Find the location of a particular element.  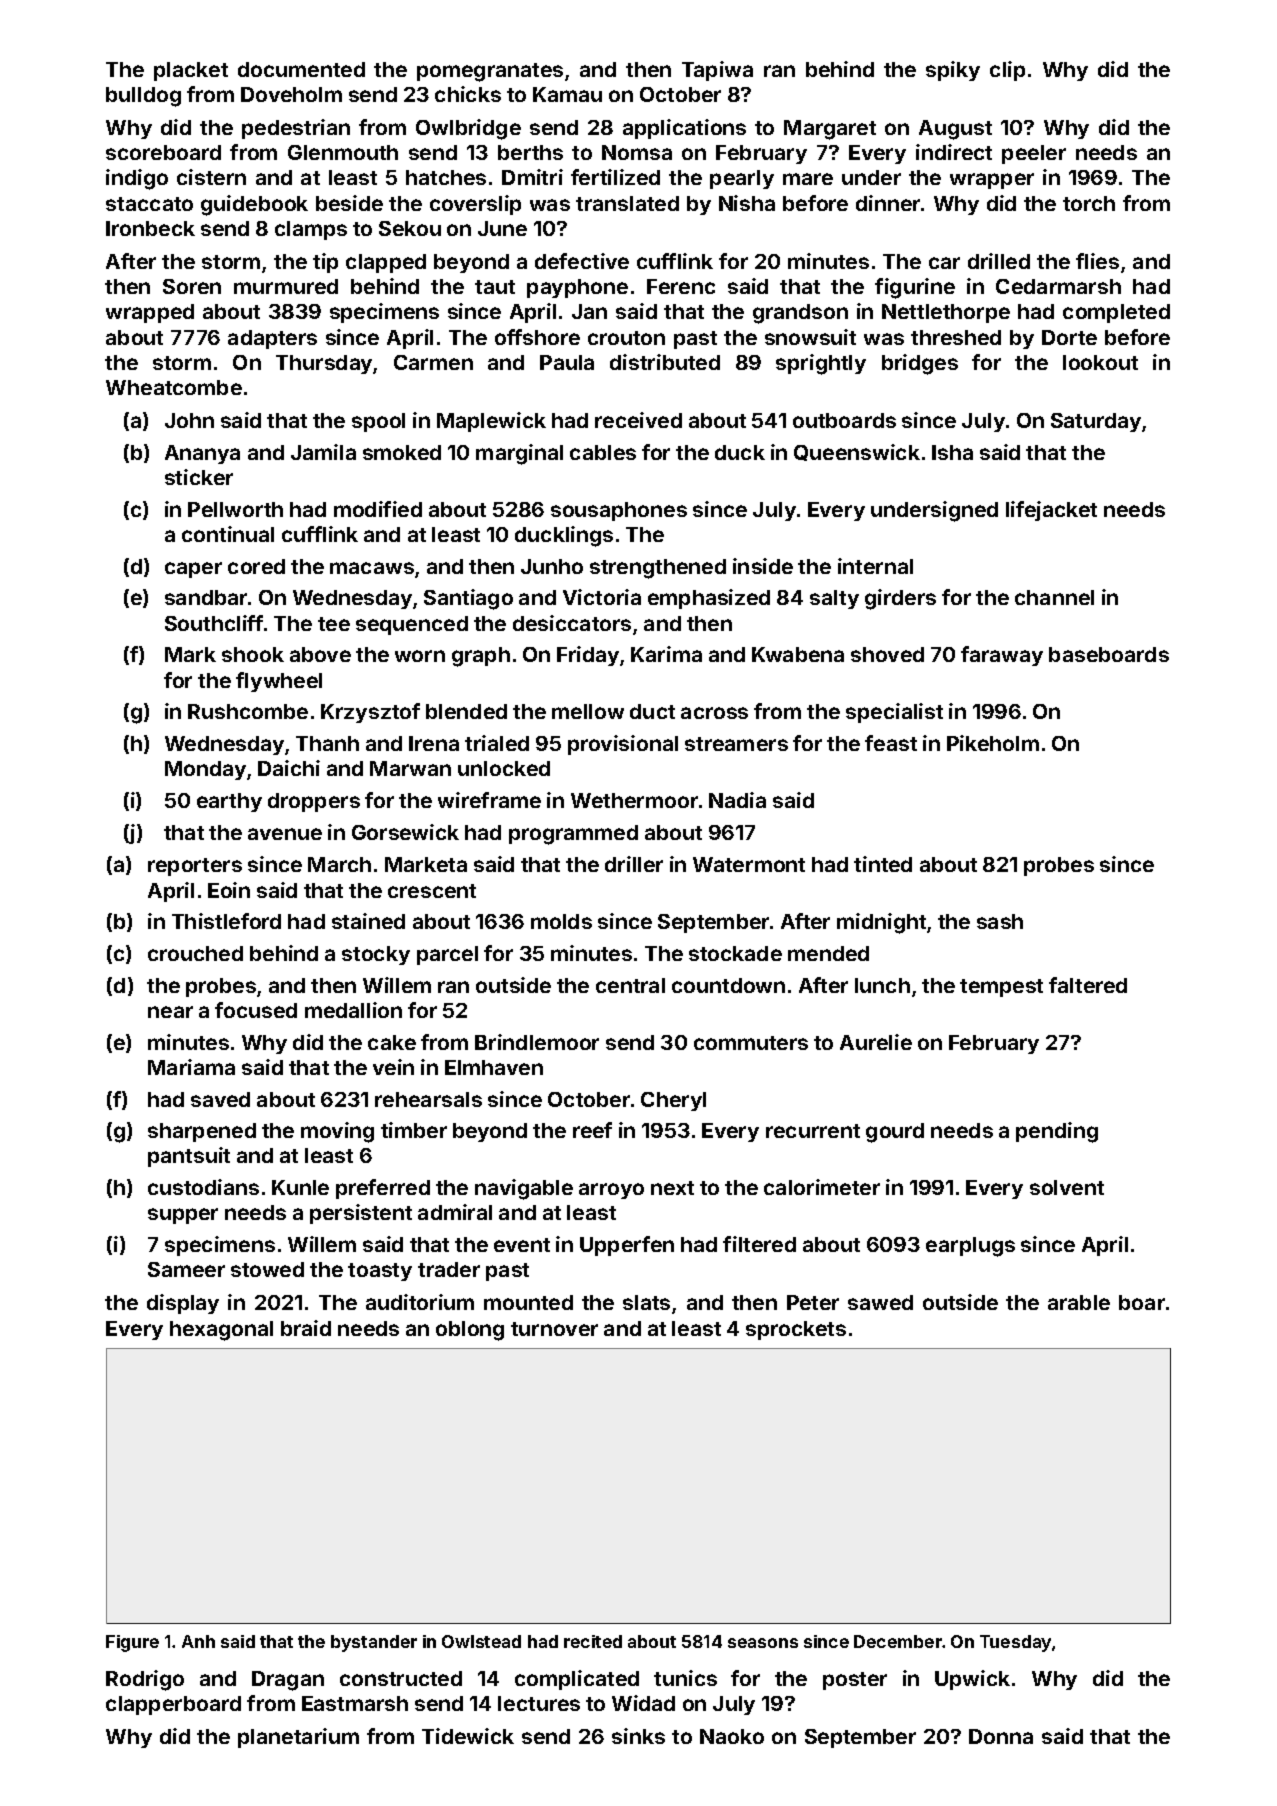

Queenswick is located at coordinates (857, 452).
